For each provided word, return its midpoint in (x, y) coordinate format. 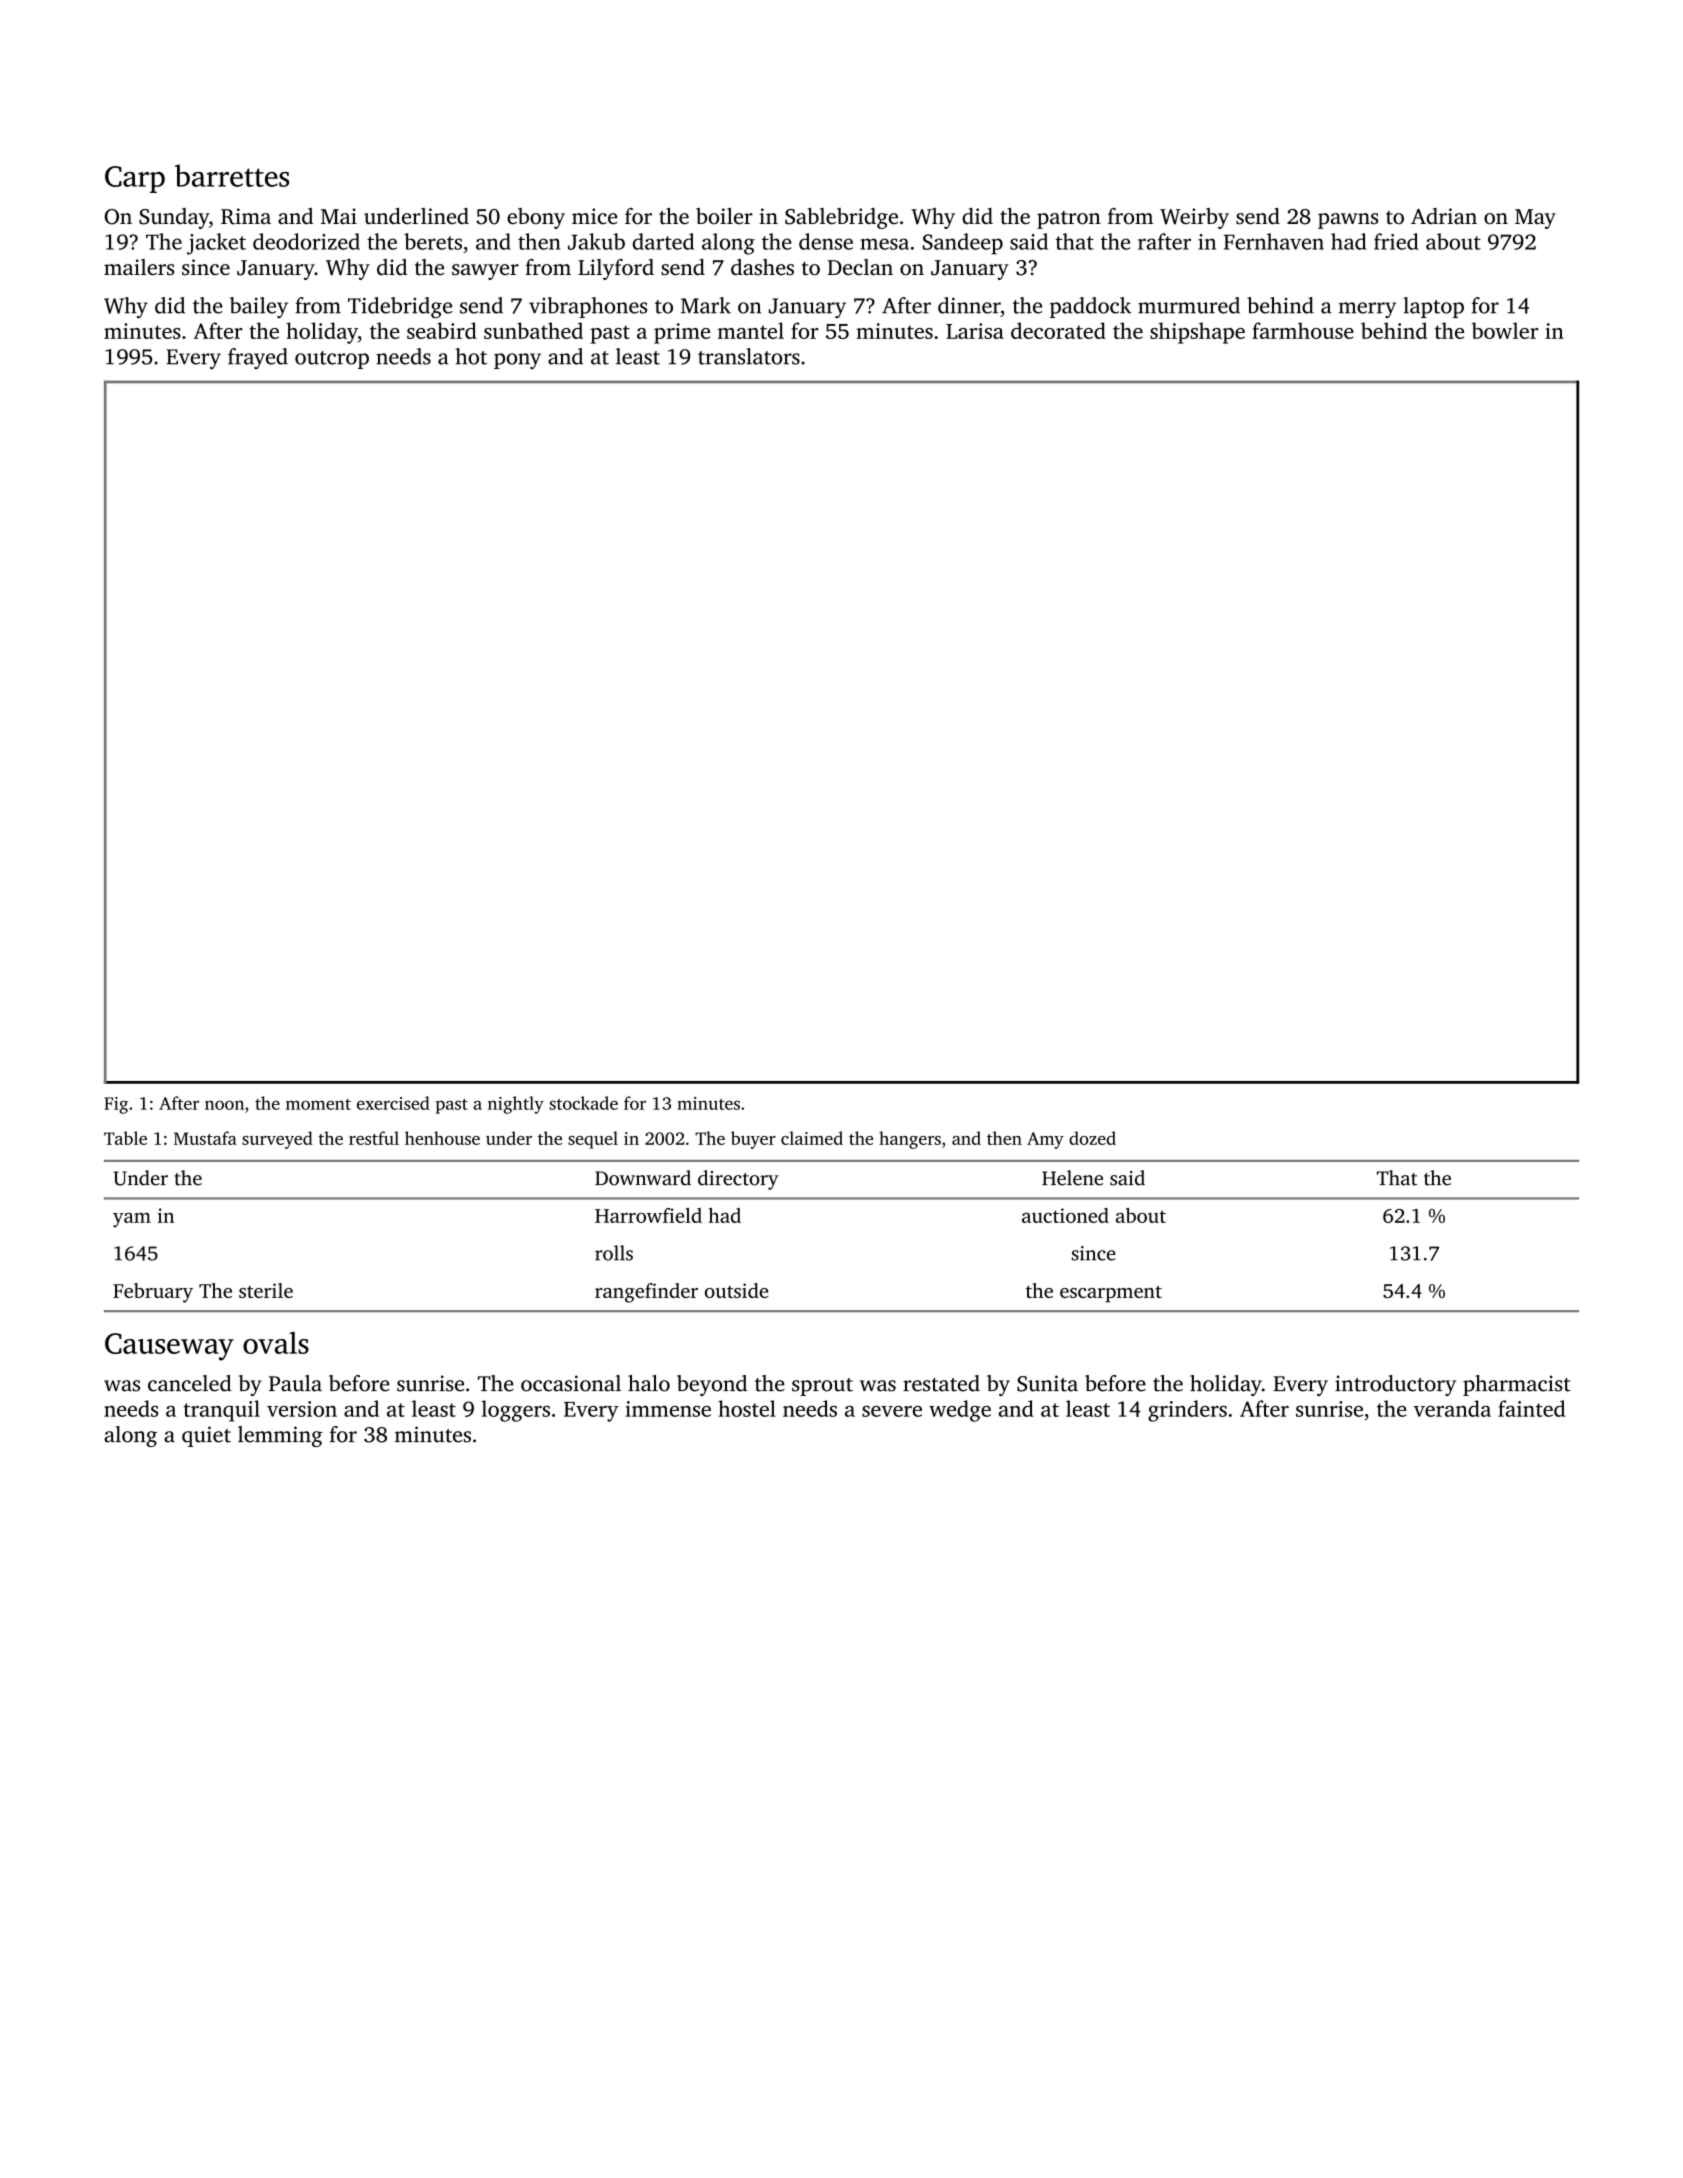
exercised (393, 1103)
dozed (1092, 1138)
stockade (583, 1103)
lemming (280, 1436)
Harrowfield (648, 1215)
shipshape (1197, 333)
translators (749, 356)
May (1535, 219)
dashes (762, 267)
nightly (516, 1105)
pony (517, 361)
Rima (246, 216)
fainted (1531, 1408)
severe (892, 1411)
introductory (1395, 1385)
